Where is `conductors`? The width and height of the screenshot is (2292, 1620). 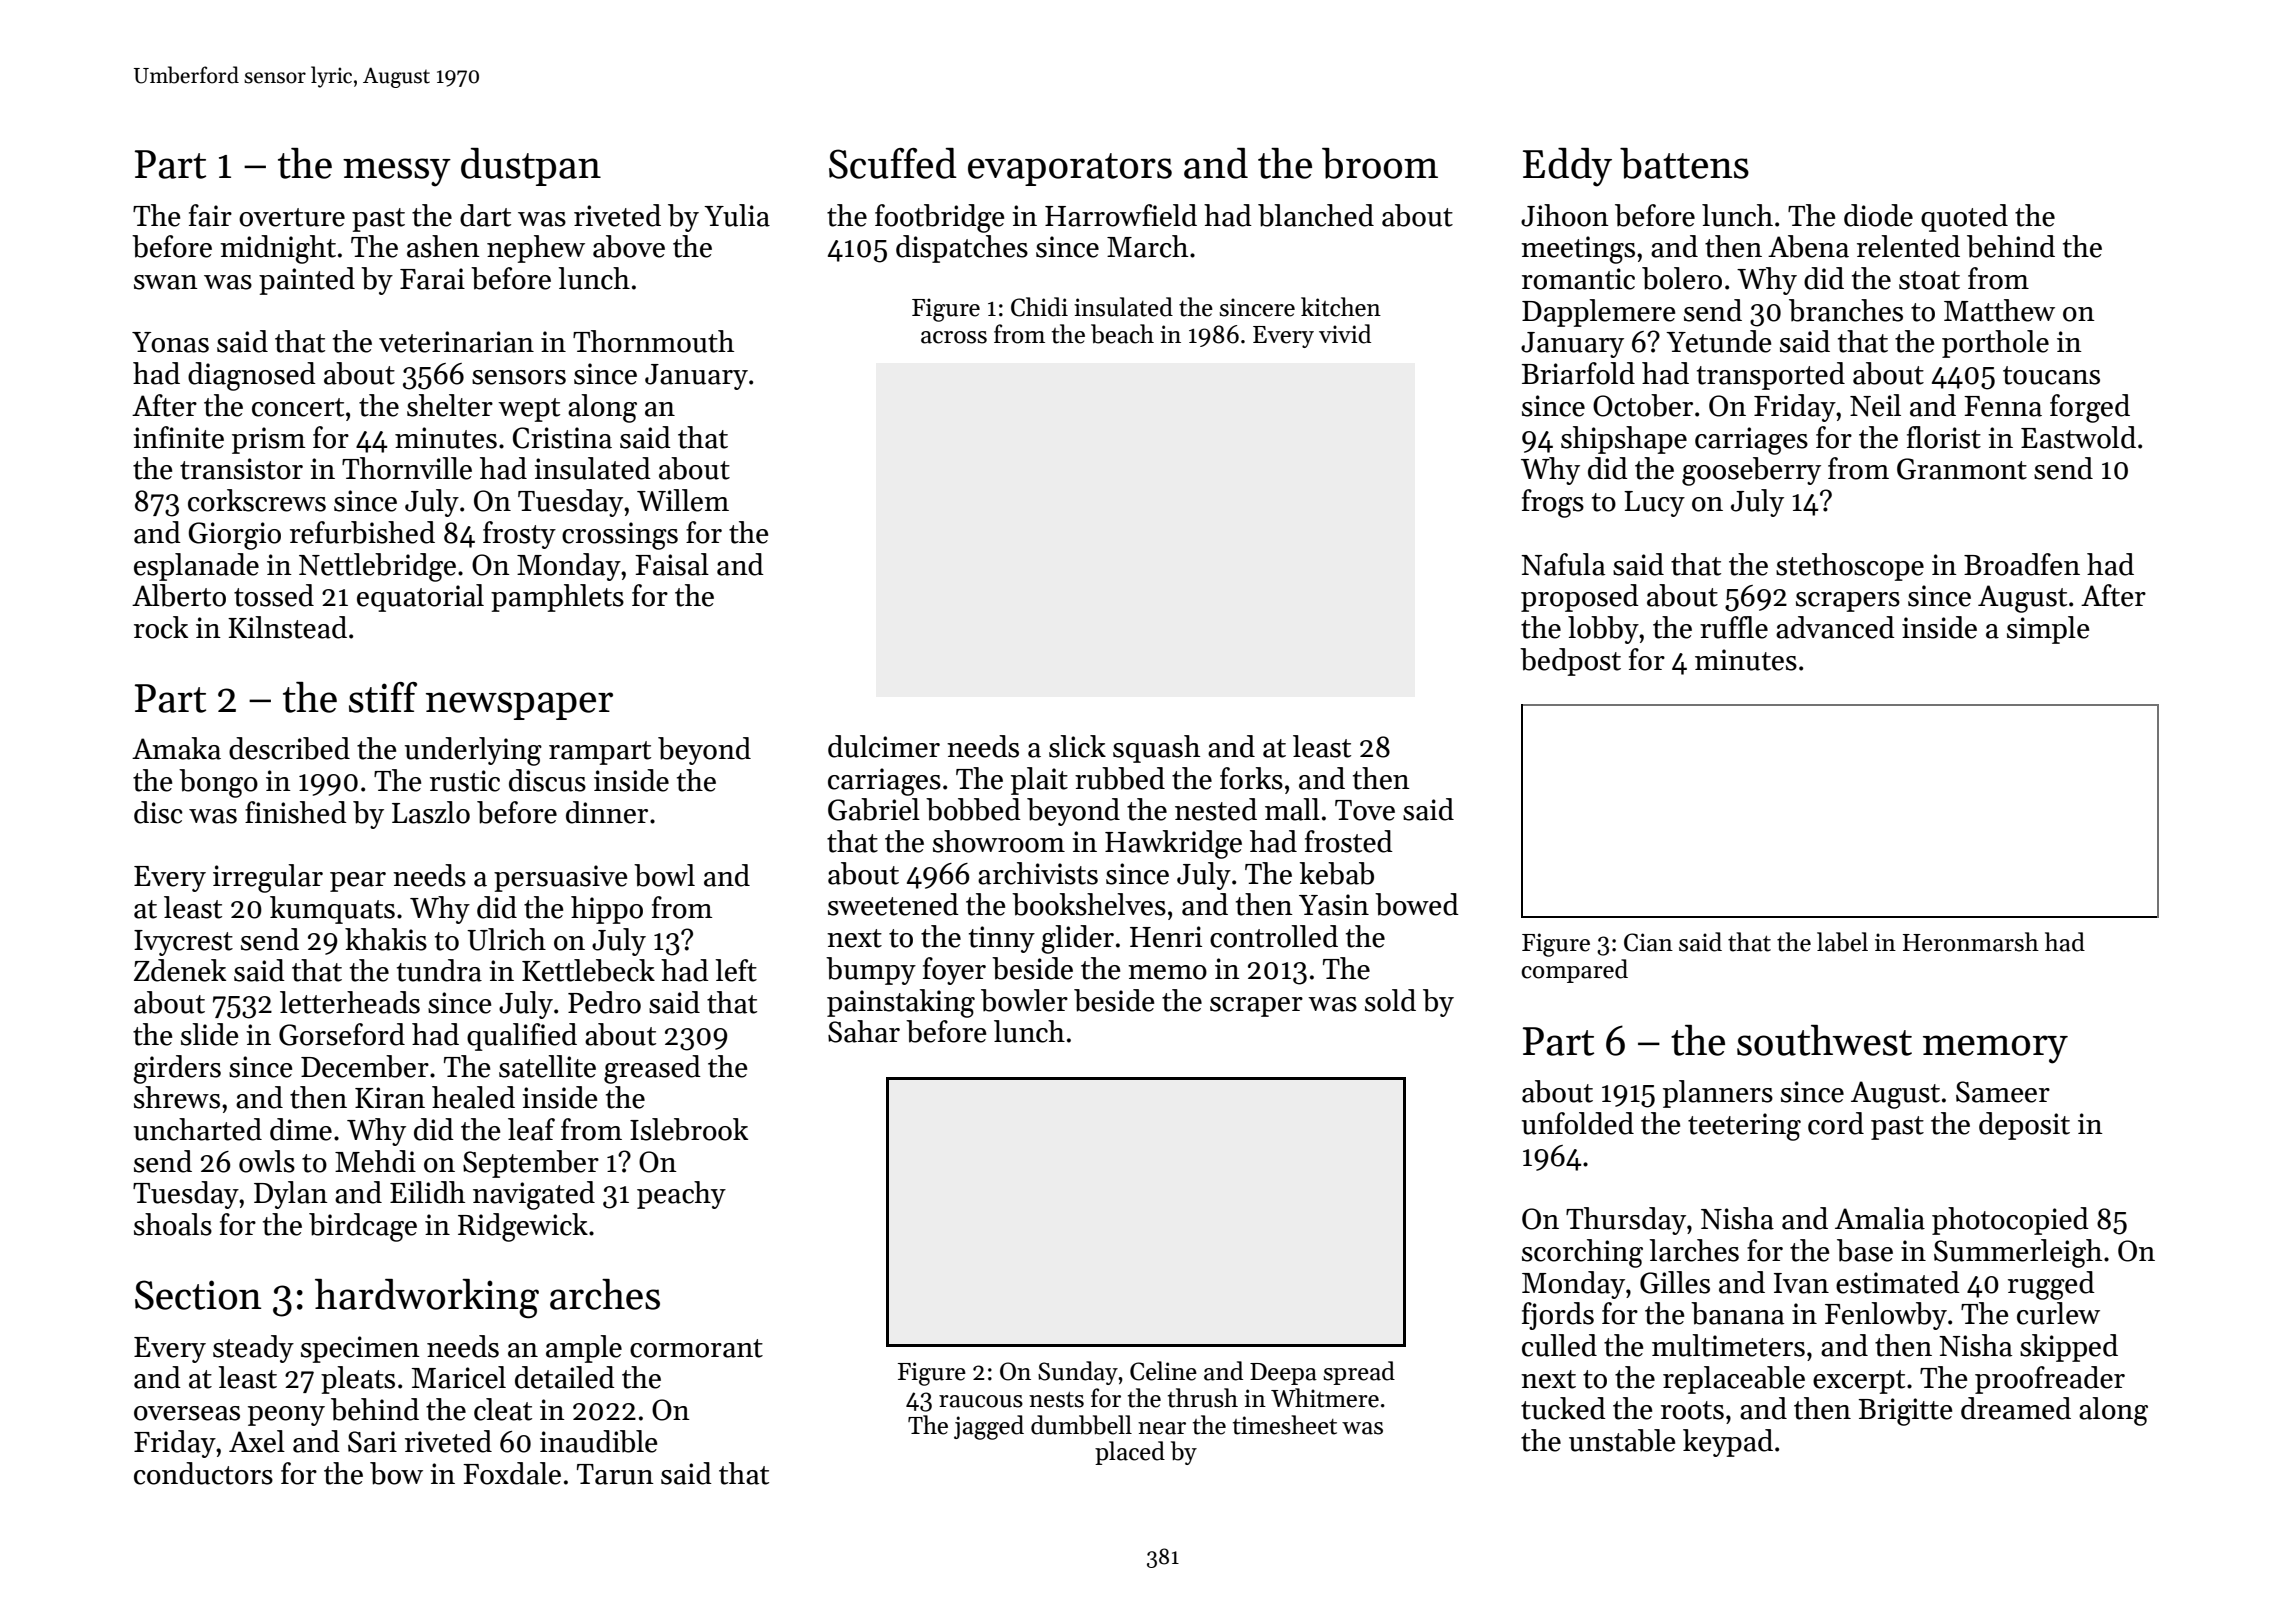 conductors is located at coordinates (203, 1473).
